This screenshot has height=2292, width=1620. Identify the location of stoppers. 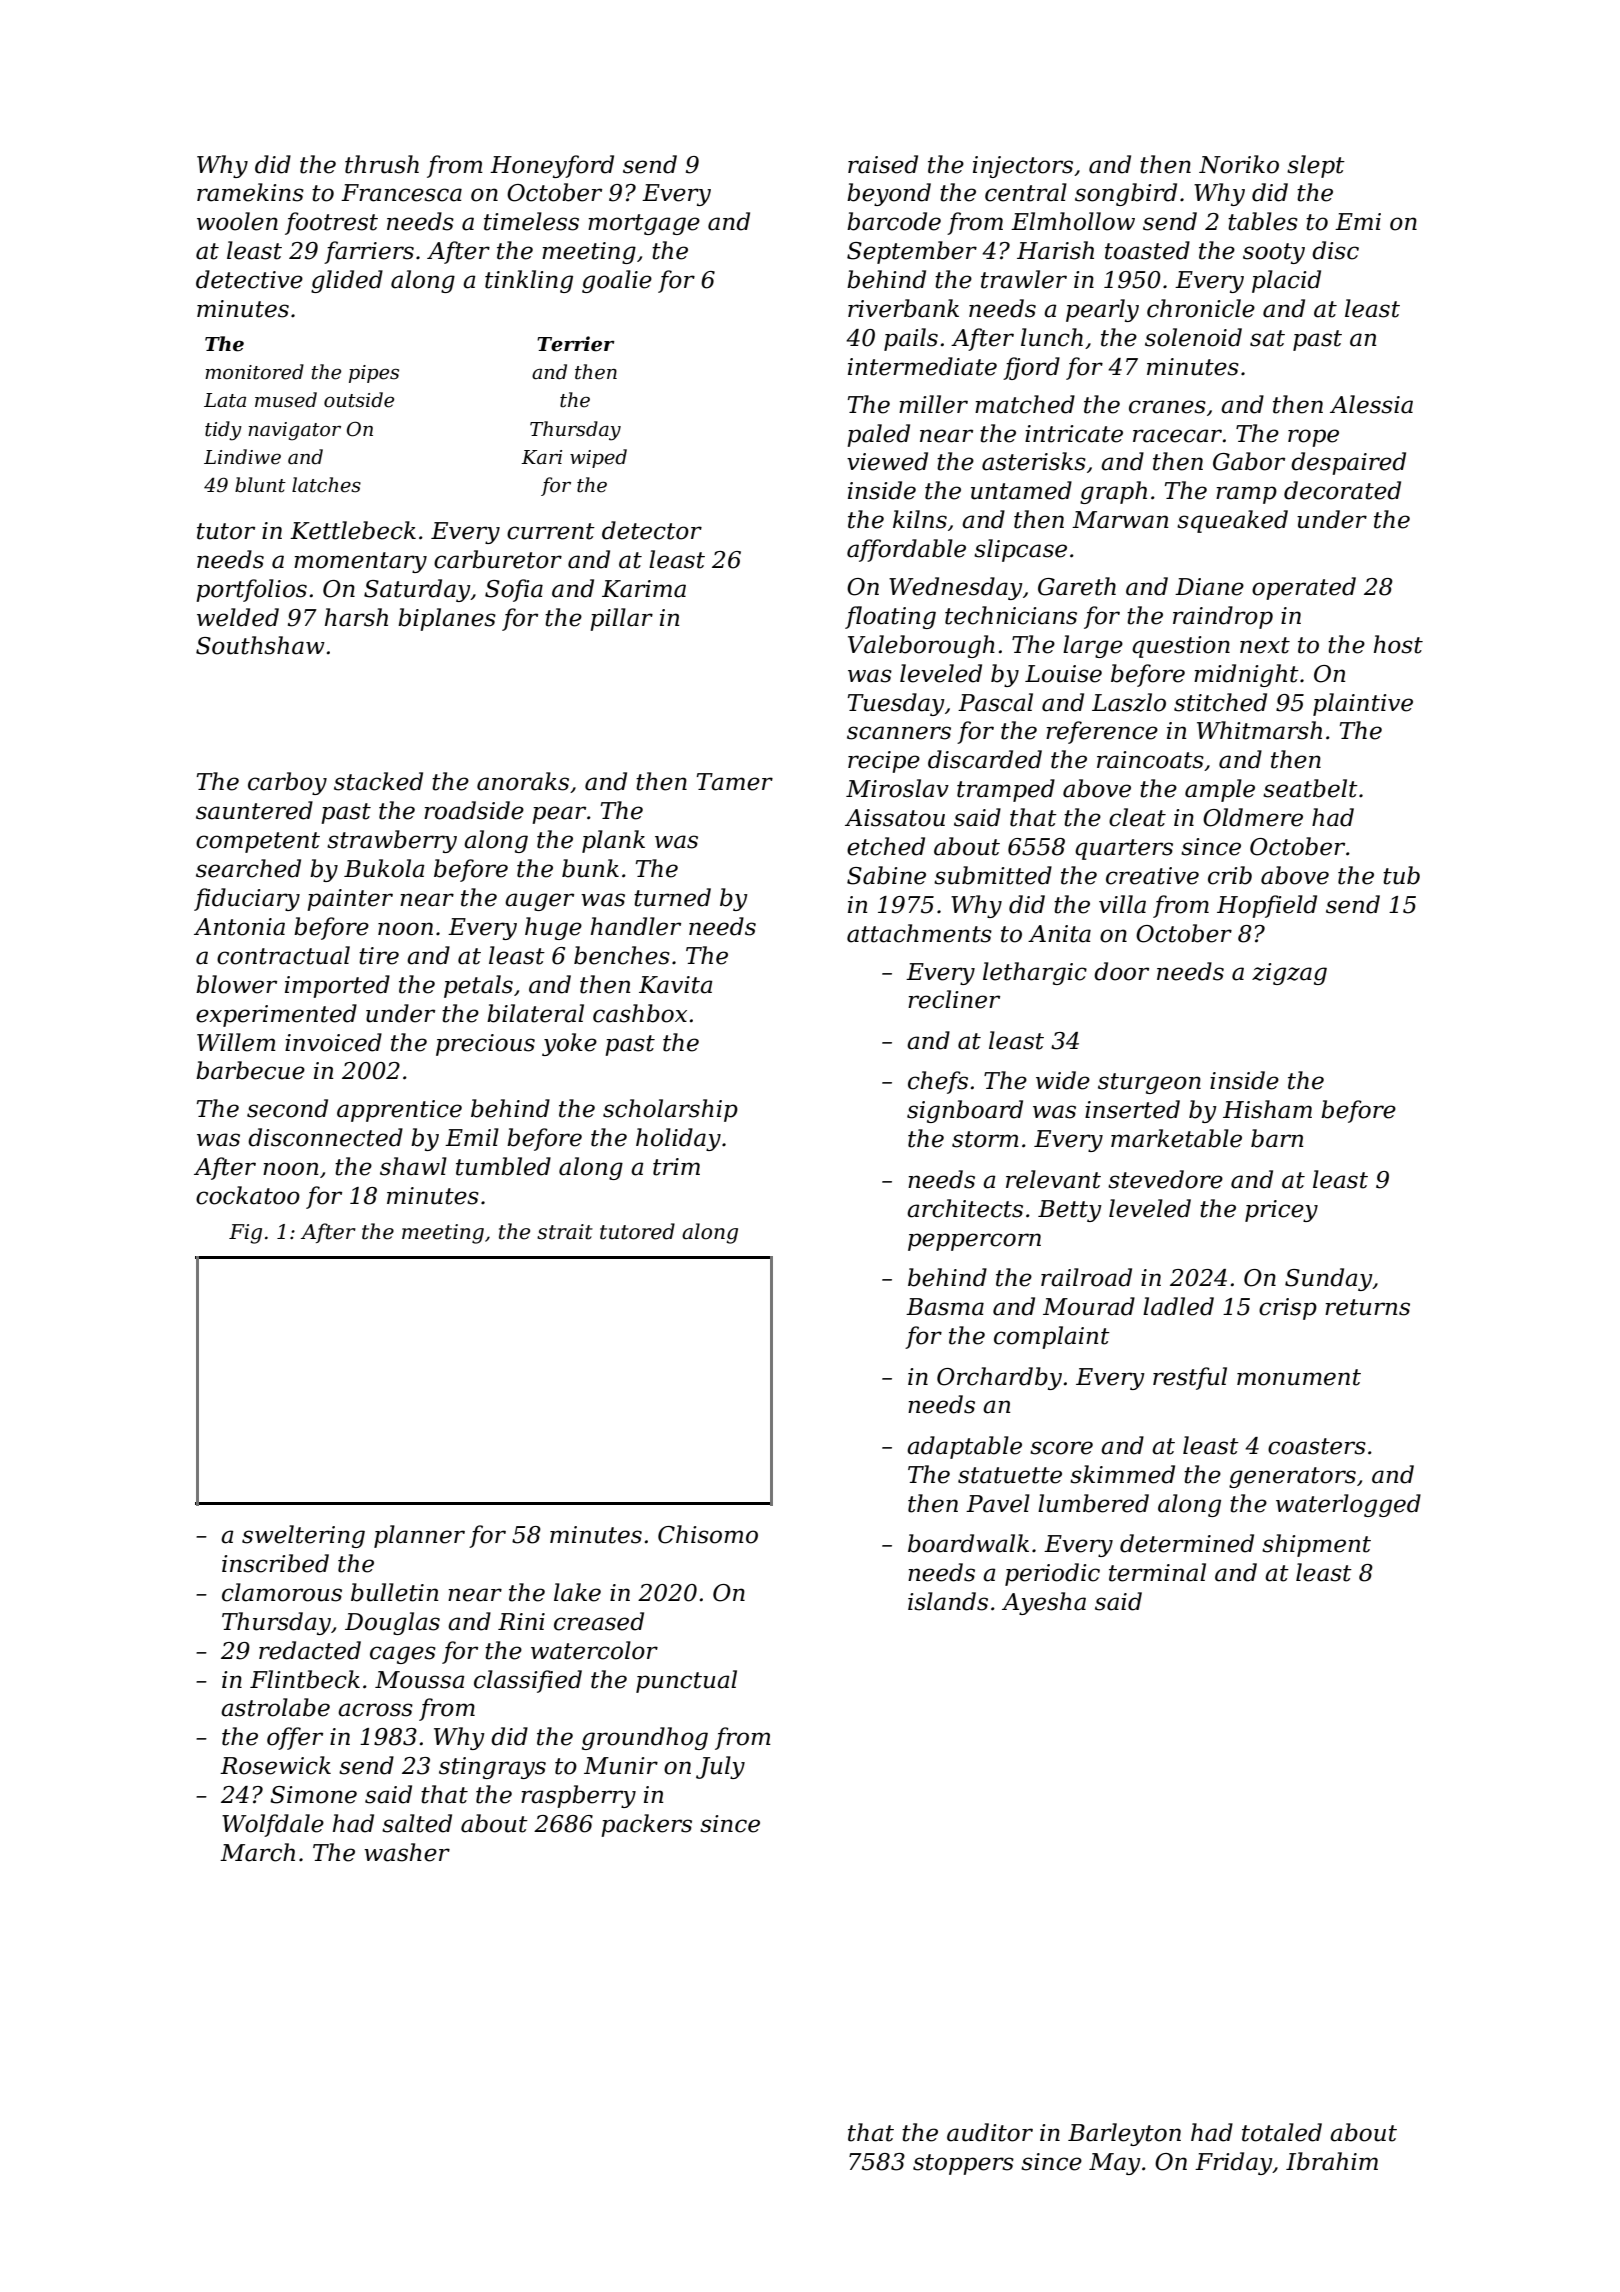
(963, 2164).
